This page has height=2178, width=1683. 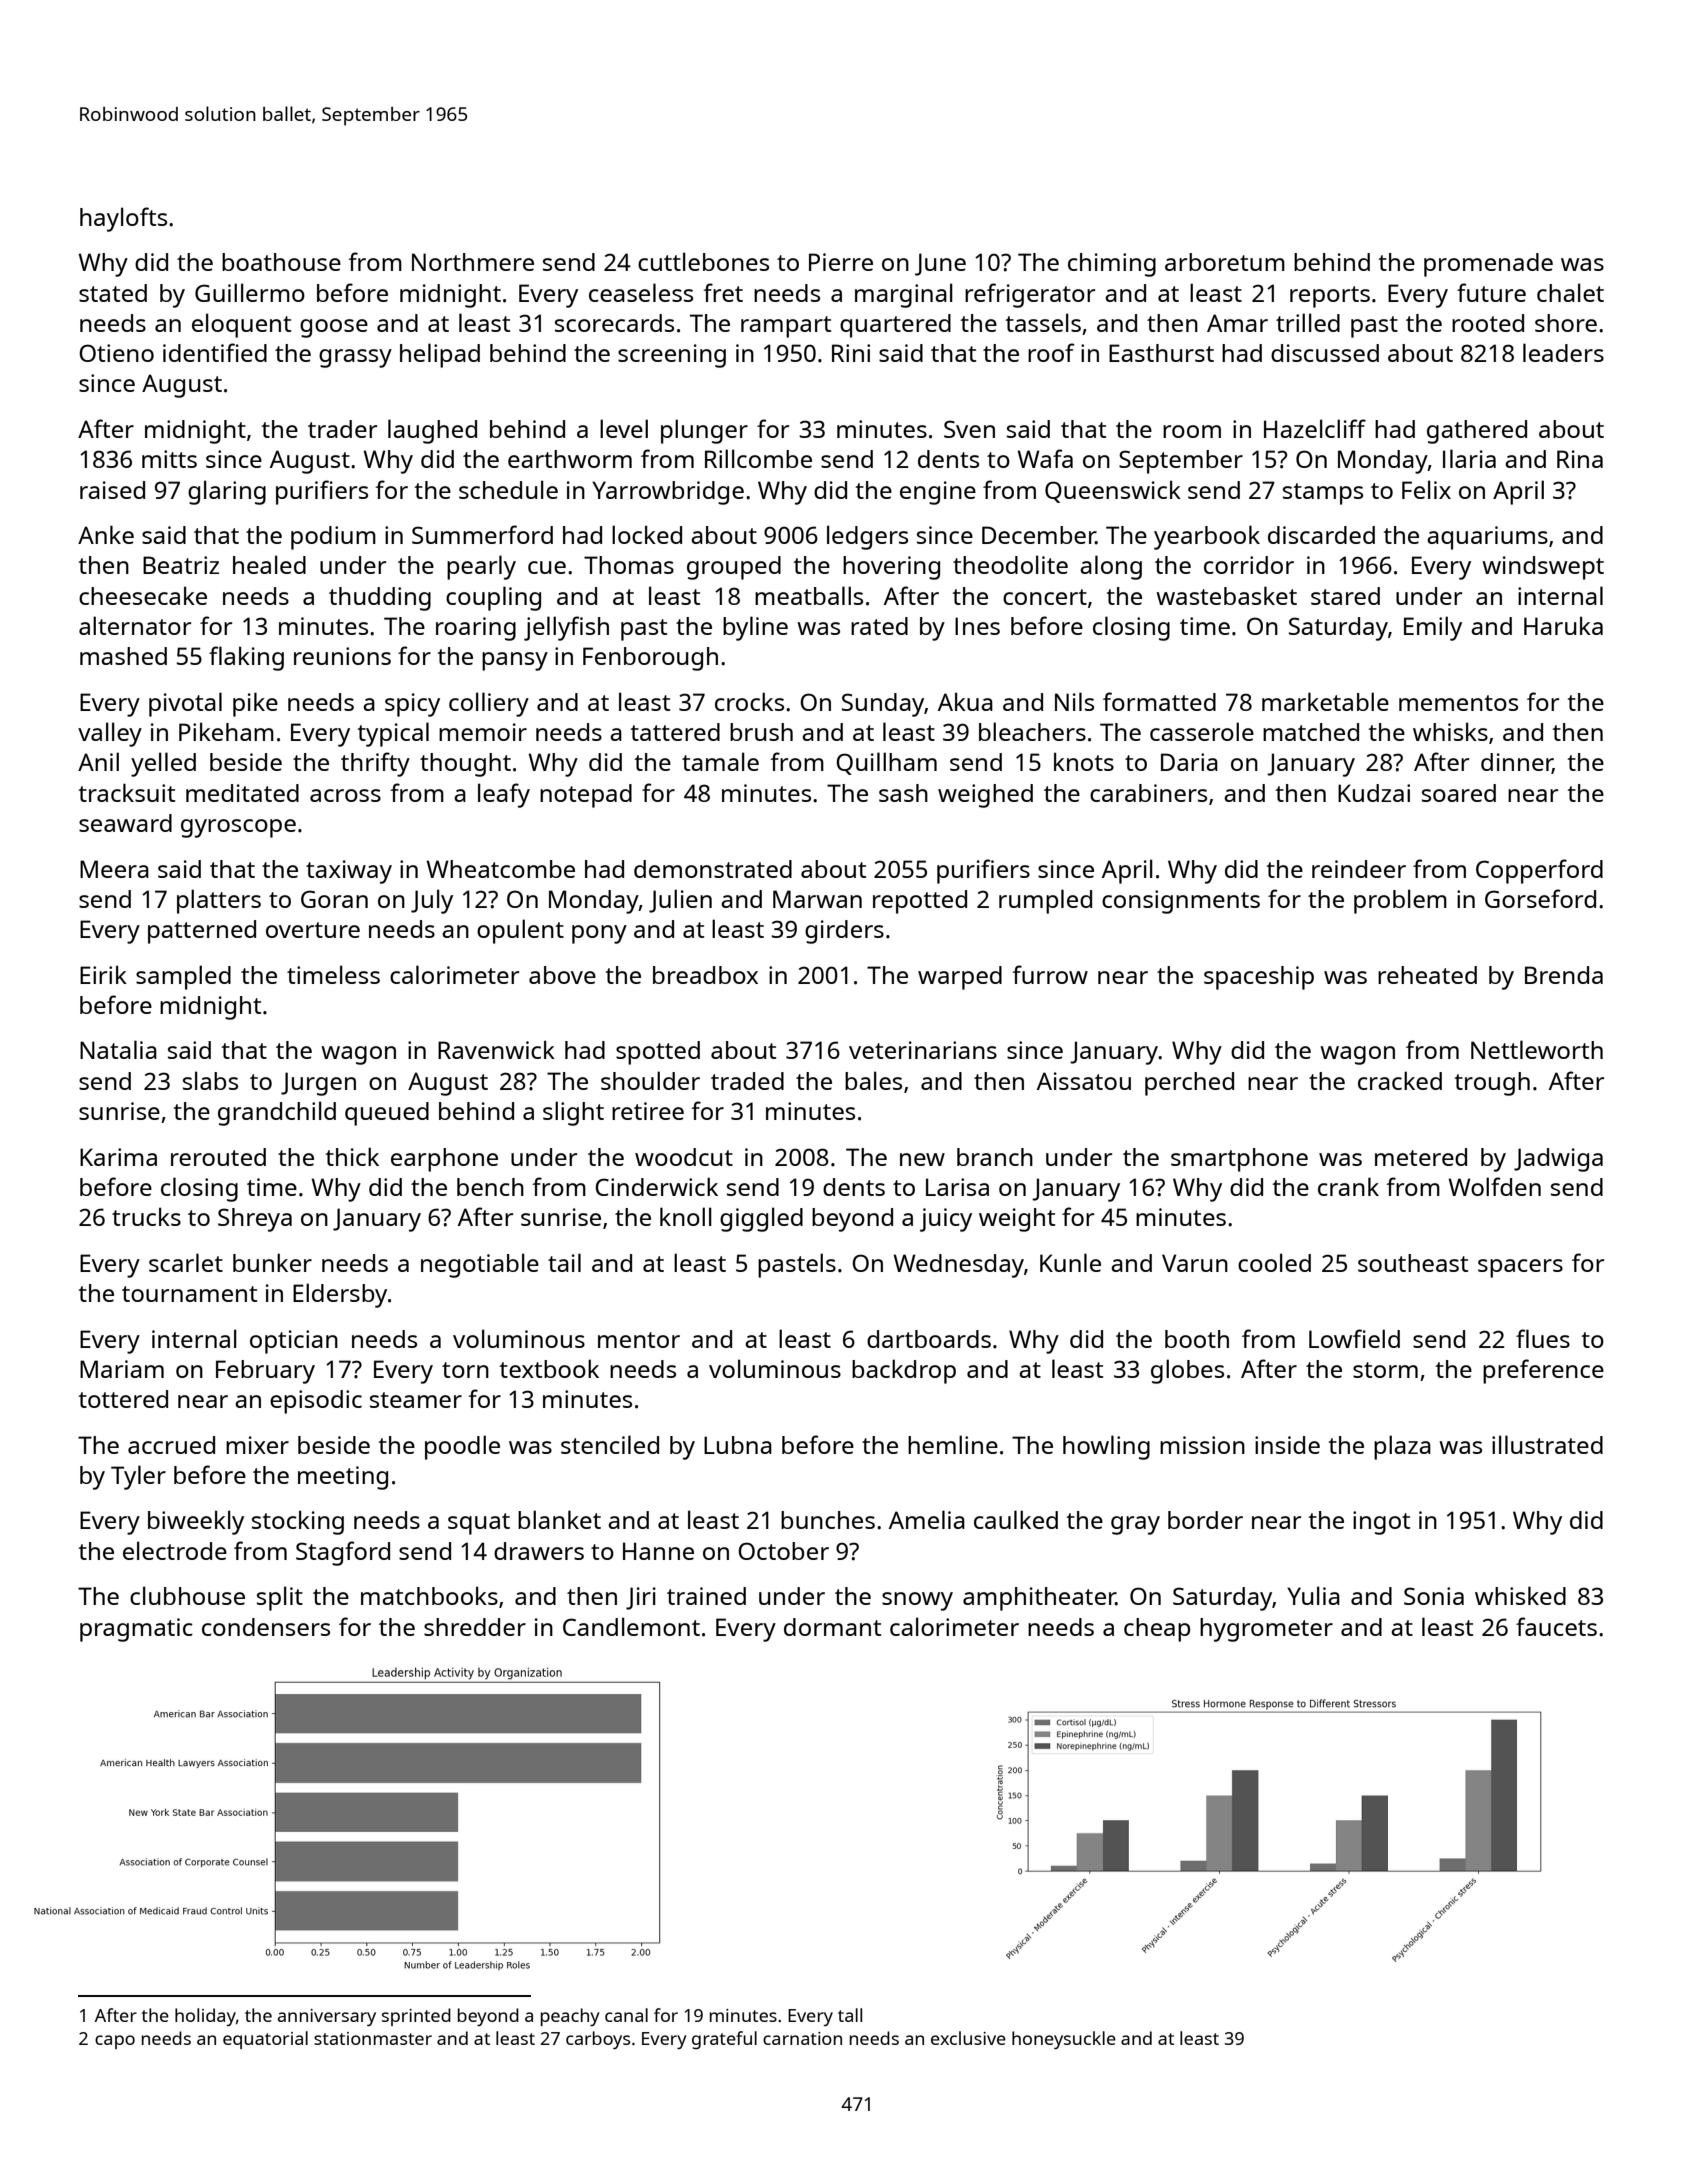 What do you see at coordinates (123, 219) in the page?
I see `haylofts` at bounding box center [123, 219].
